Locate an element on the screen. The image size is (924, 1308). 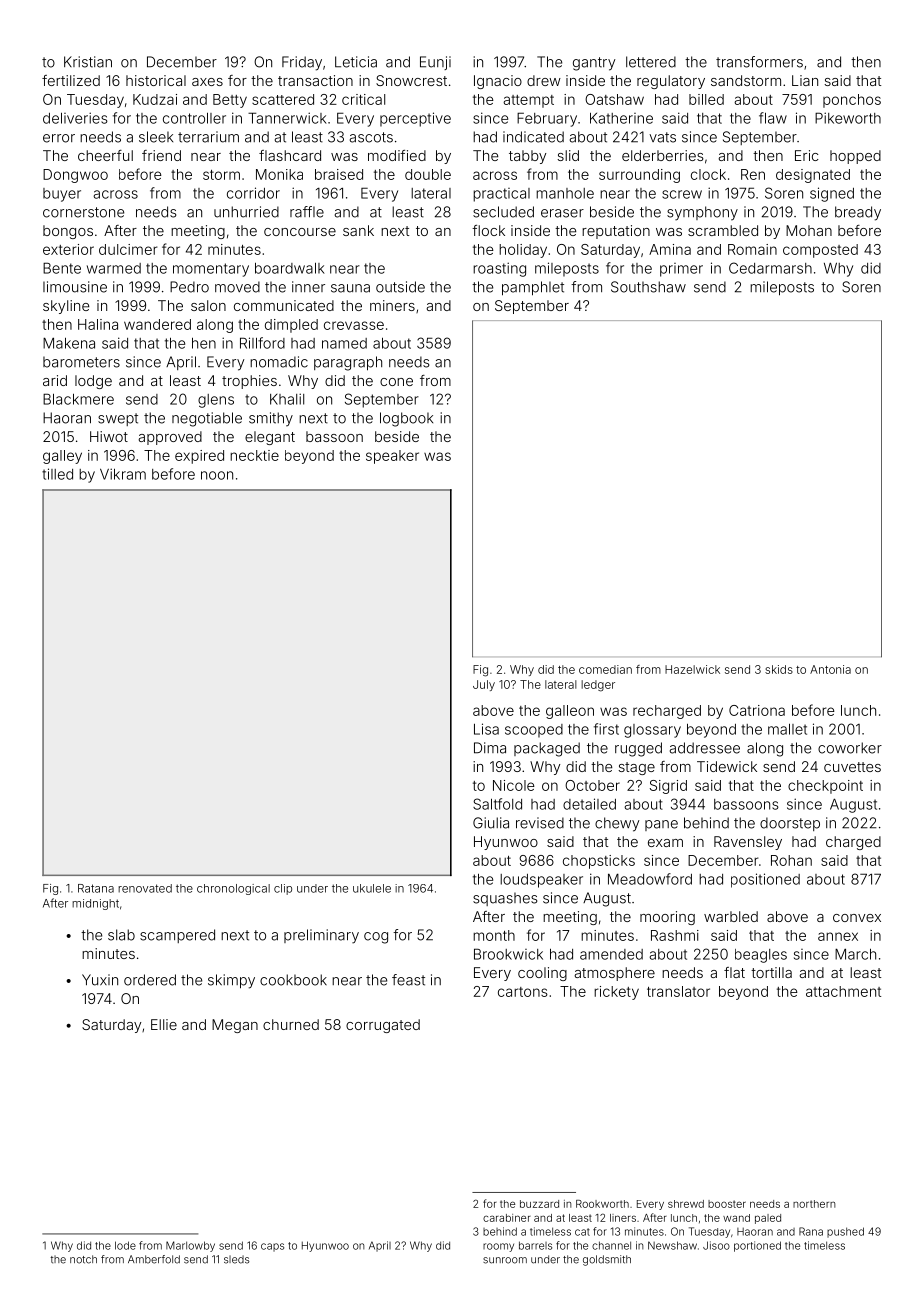
mallet is located at coordinates (787, 729).
